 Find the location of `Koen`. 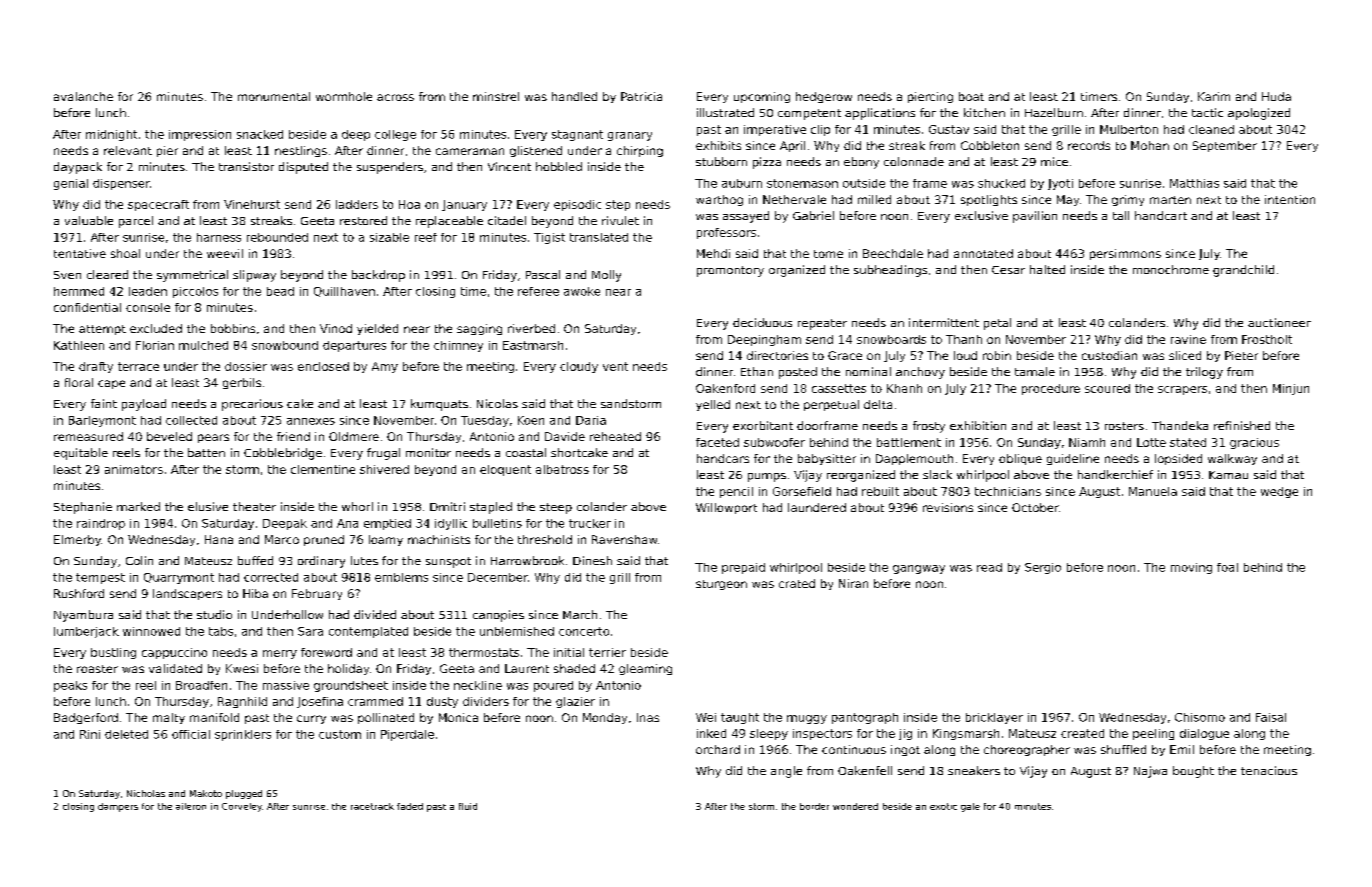

Koen is located at coordinates (531, 420).
